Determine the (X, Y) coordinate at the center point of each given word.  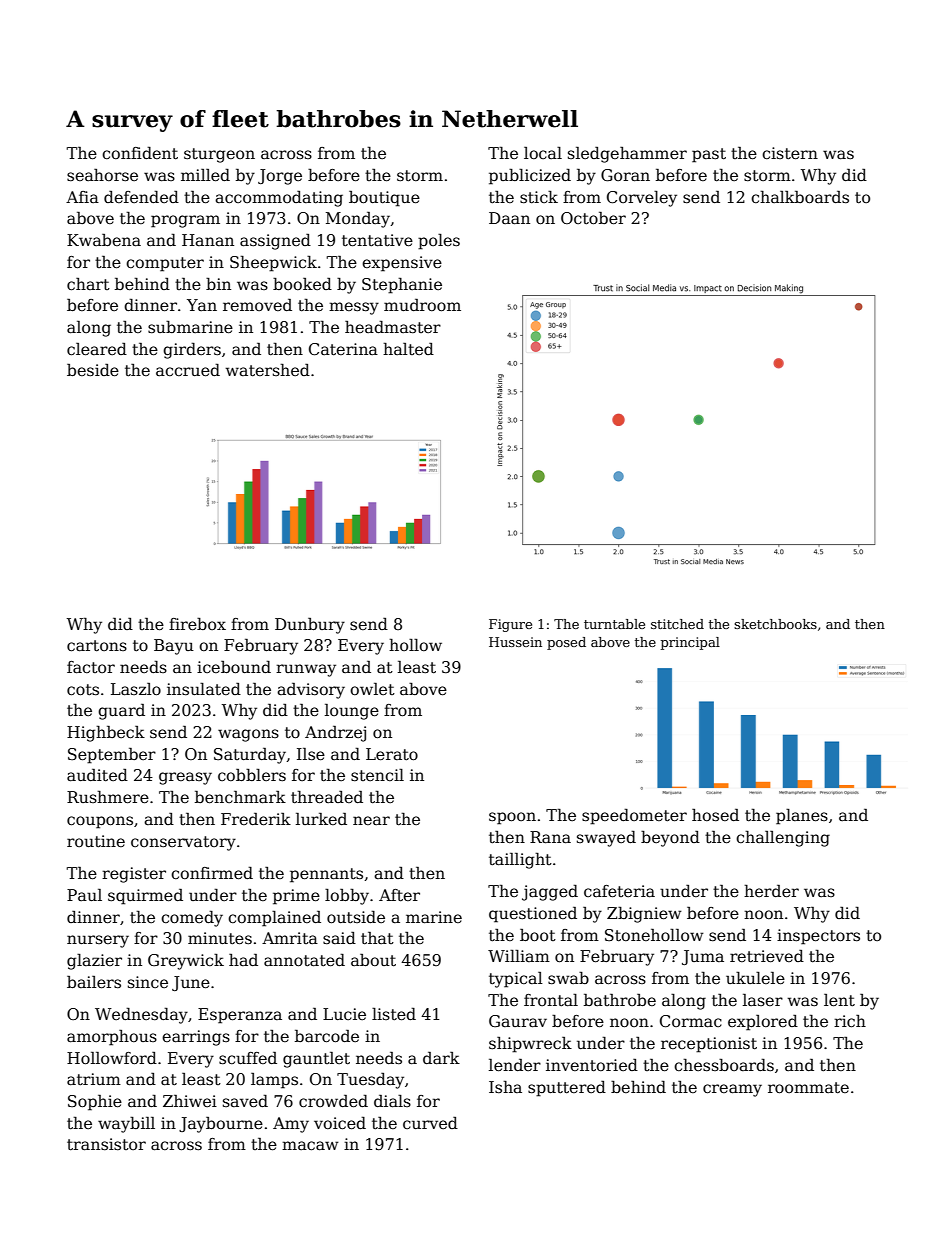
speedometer (634, 817)
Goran (625, 175)
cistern (790, 153)
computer (165, 264)
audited (97, 775)
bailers (94, 982)
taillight (520, 861)
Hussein (515, 642)
